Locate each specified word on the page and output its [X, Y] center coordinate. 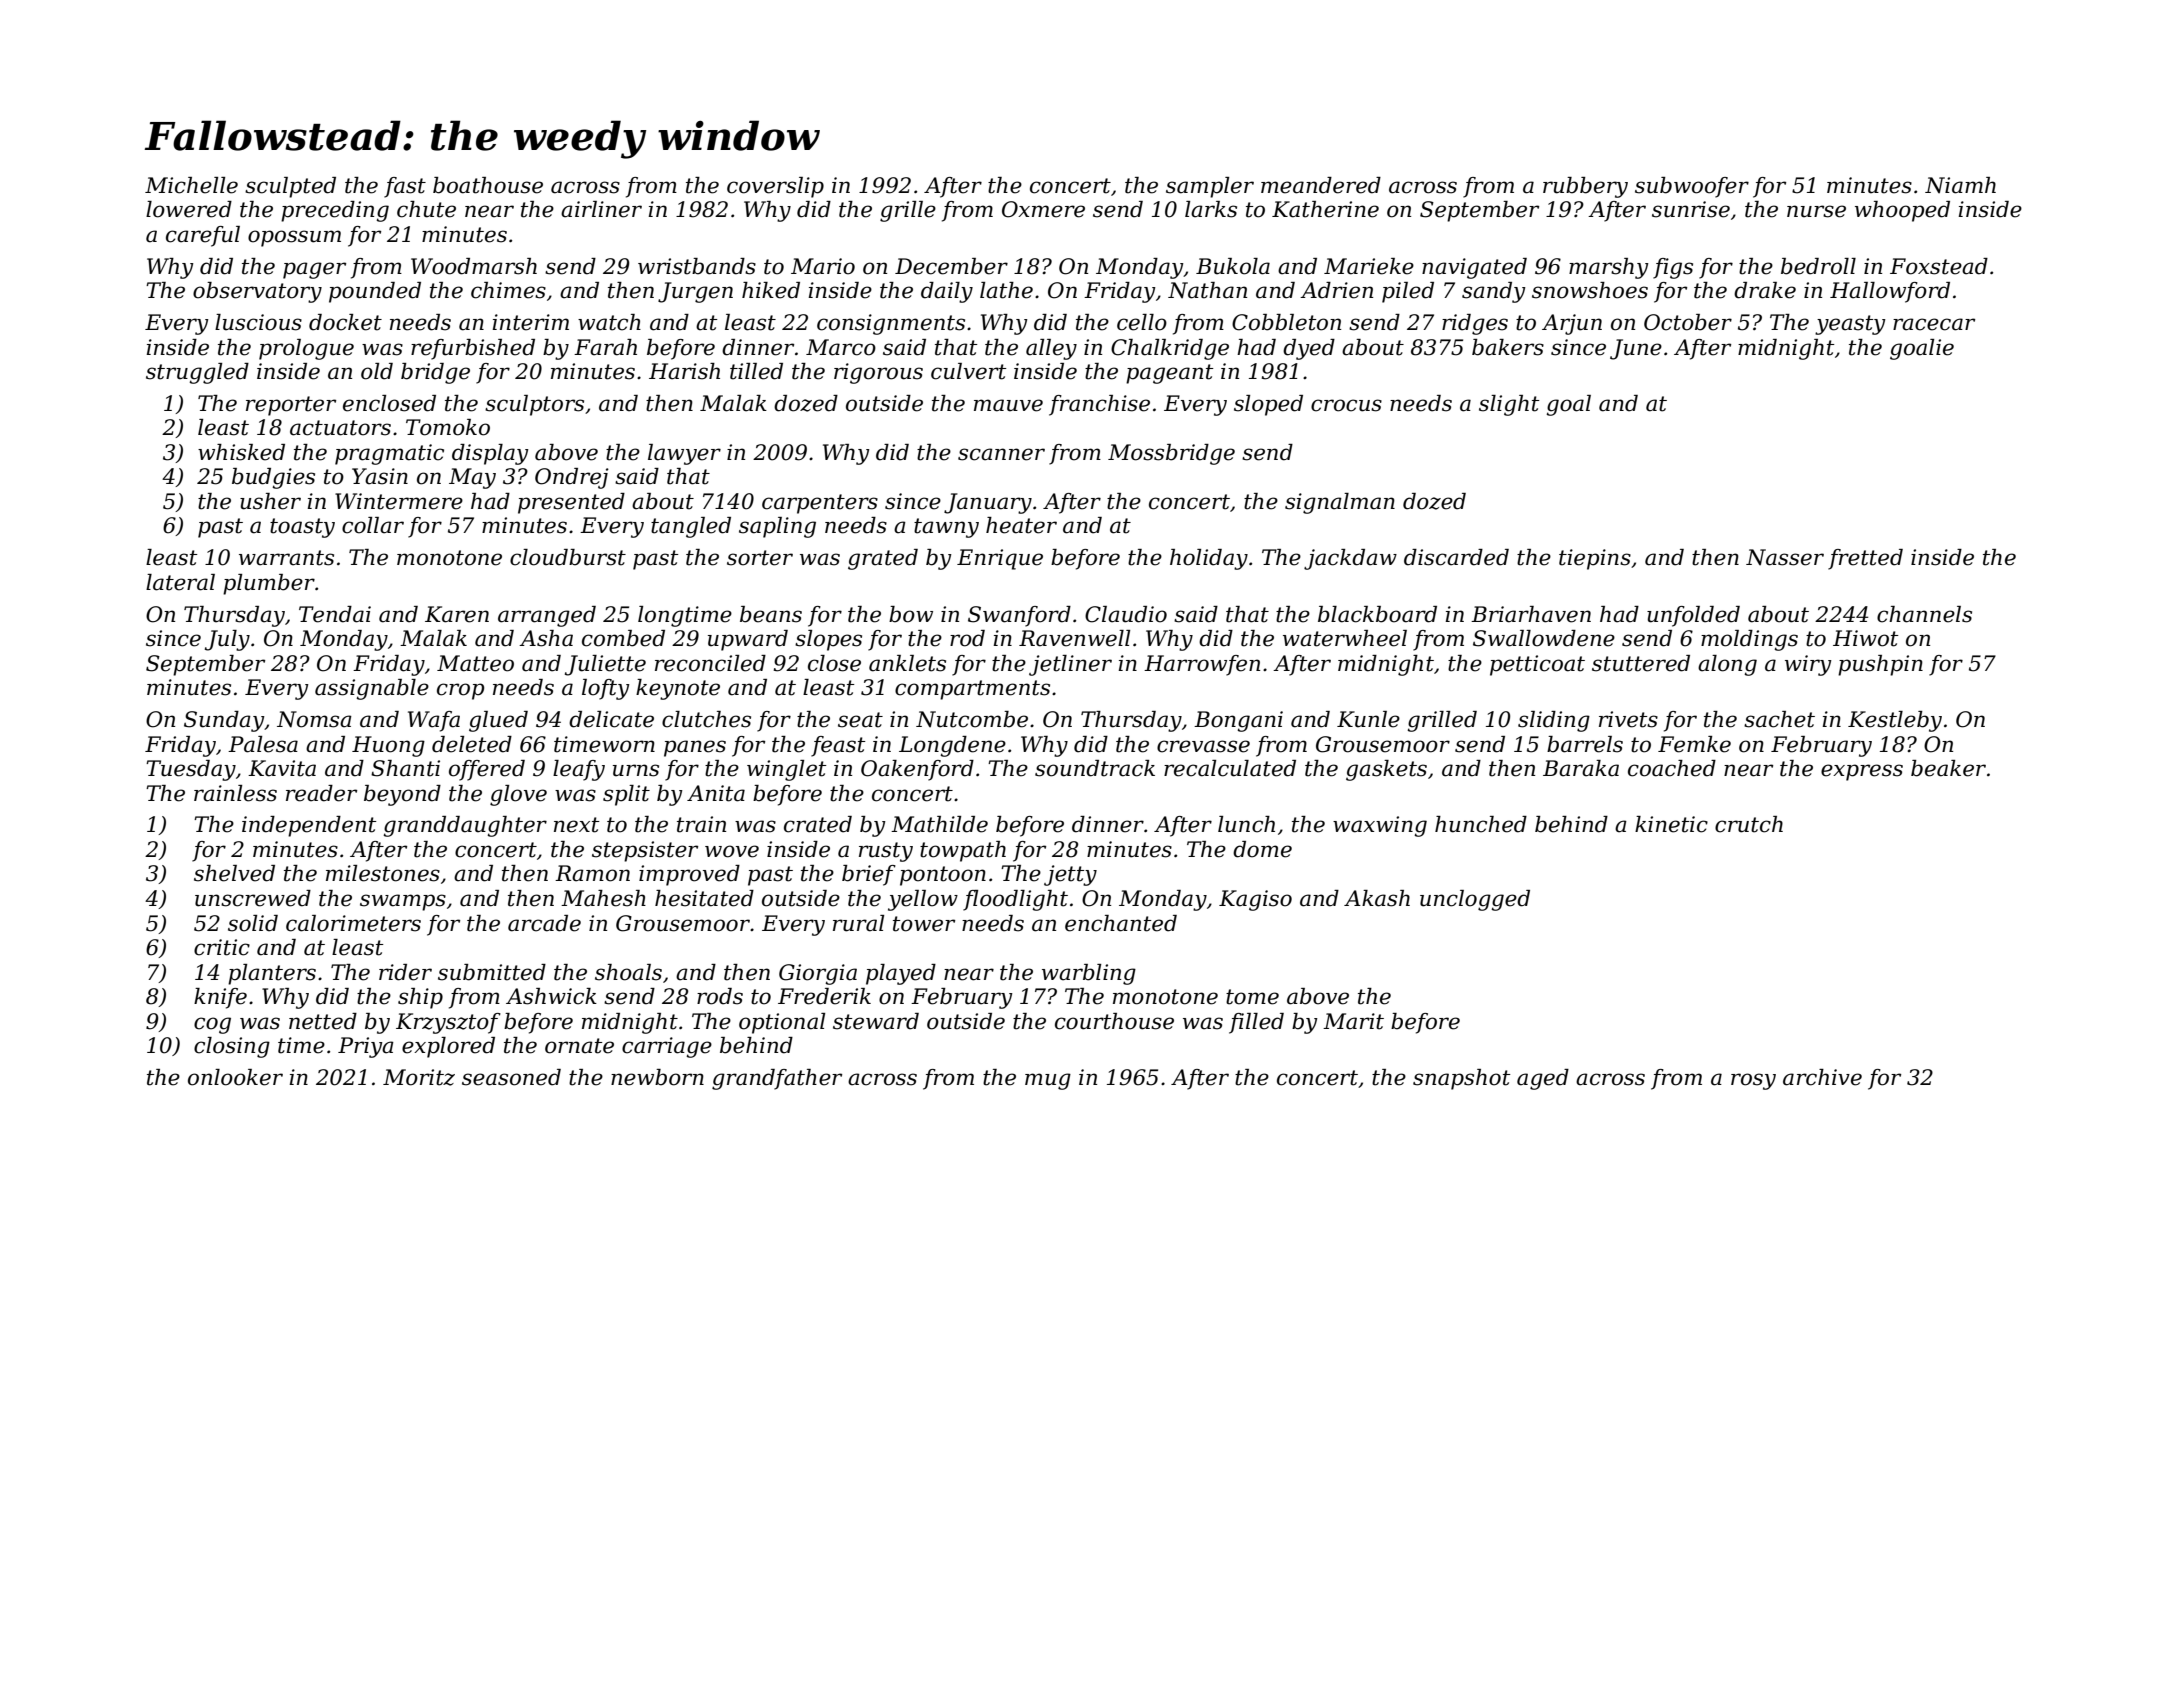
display [490, 454]
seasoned [511, 1077]
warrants [286, 558]
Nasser [1785, 557]
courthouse [1114, 1021]
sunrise [1691, 209]
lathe [1006, 290]
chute [426, 209]
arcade [544, 923]
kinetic [1671, 824]
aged [1543, 1079]
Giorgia [818, 974]
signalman [1340, 503]
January [988, 503]
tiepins [1595, 559]
